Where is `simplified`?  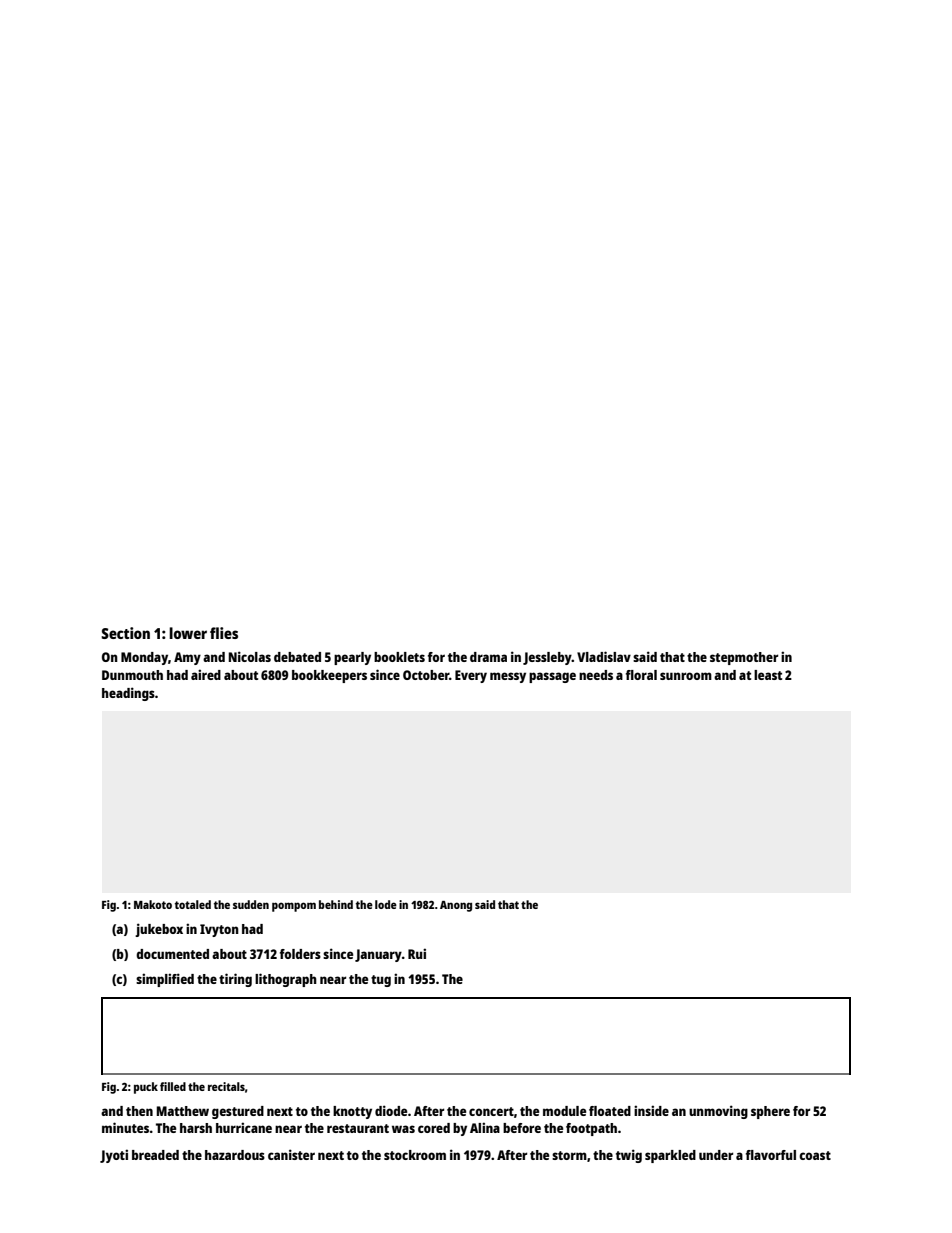
simplified is located at coordinates (165, 980).
